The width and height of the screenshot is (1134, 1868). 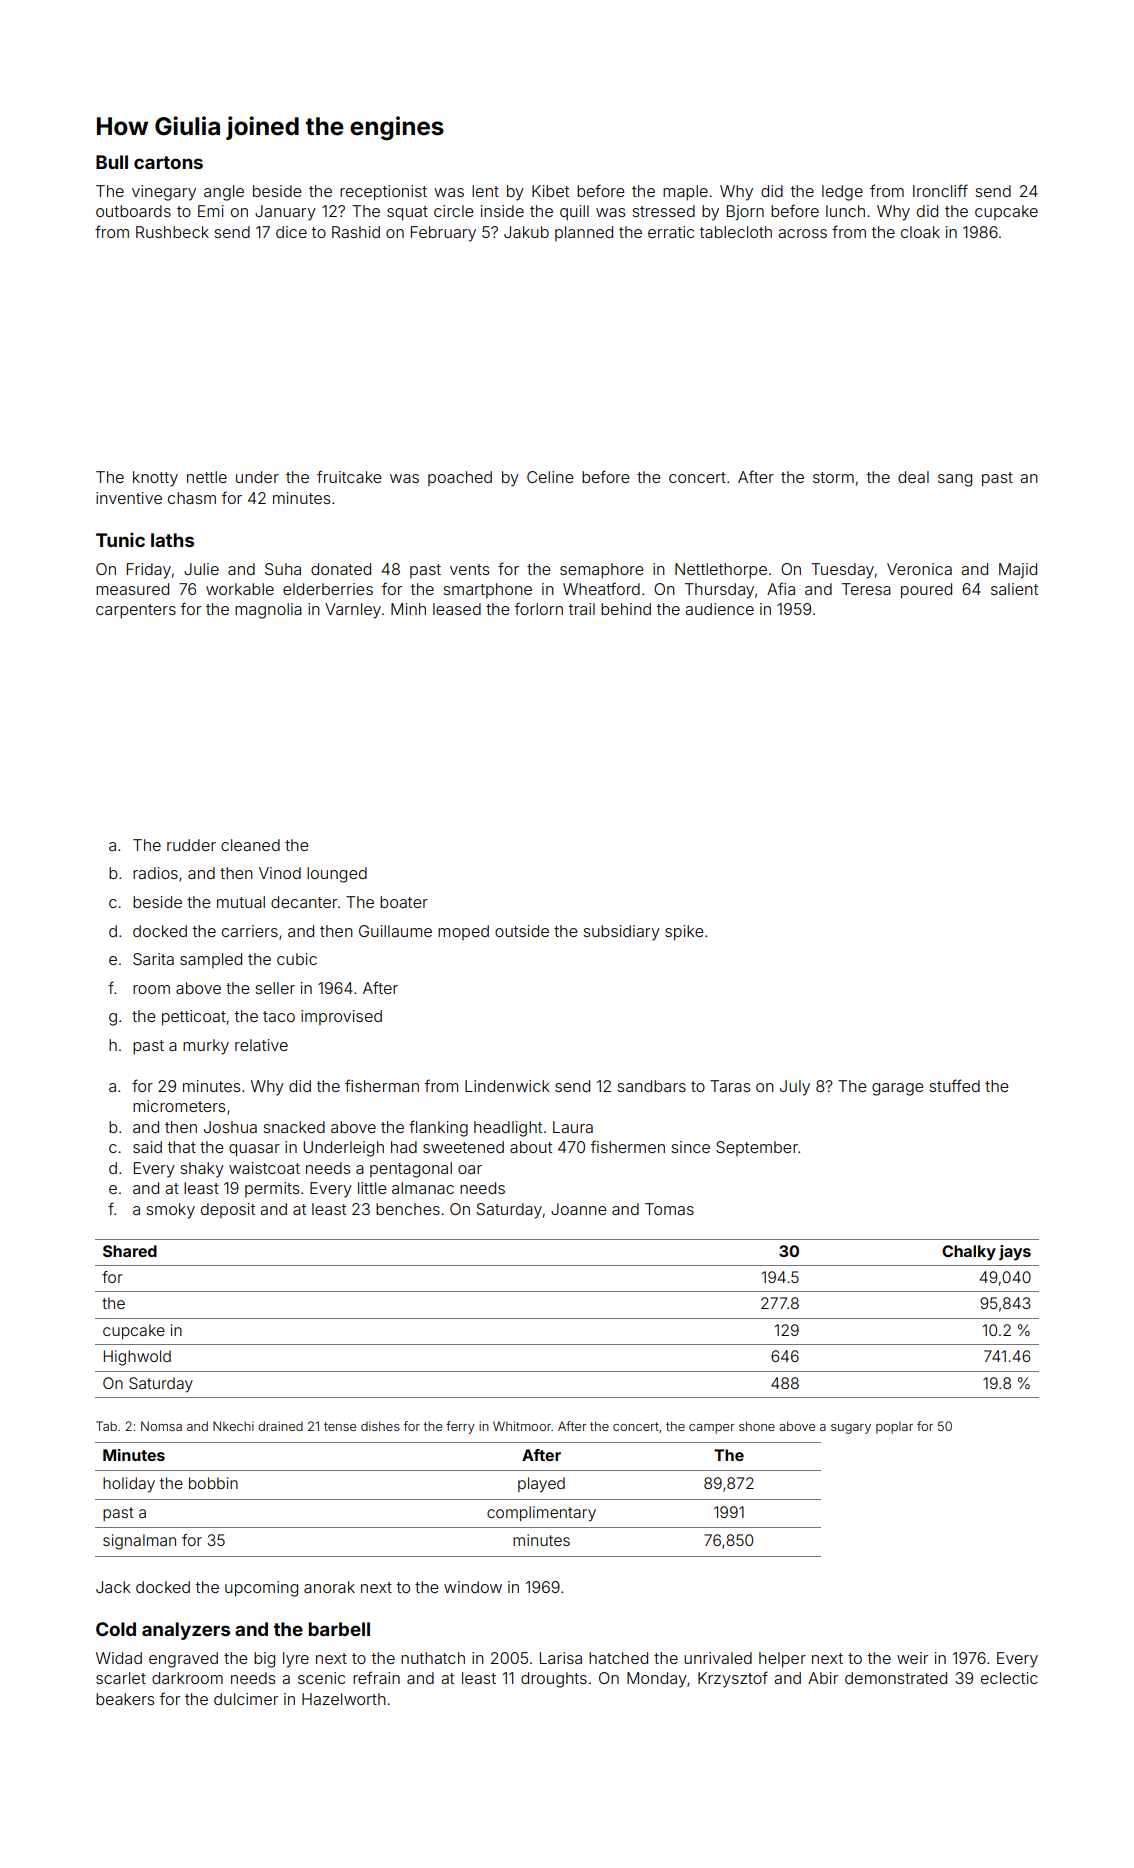 I want to click on maple, so click(x=685, y=193).
